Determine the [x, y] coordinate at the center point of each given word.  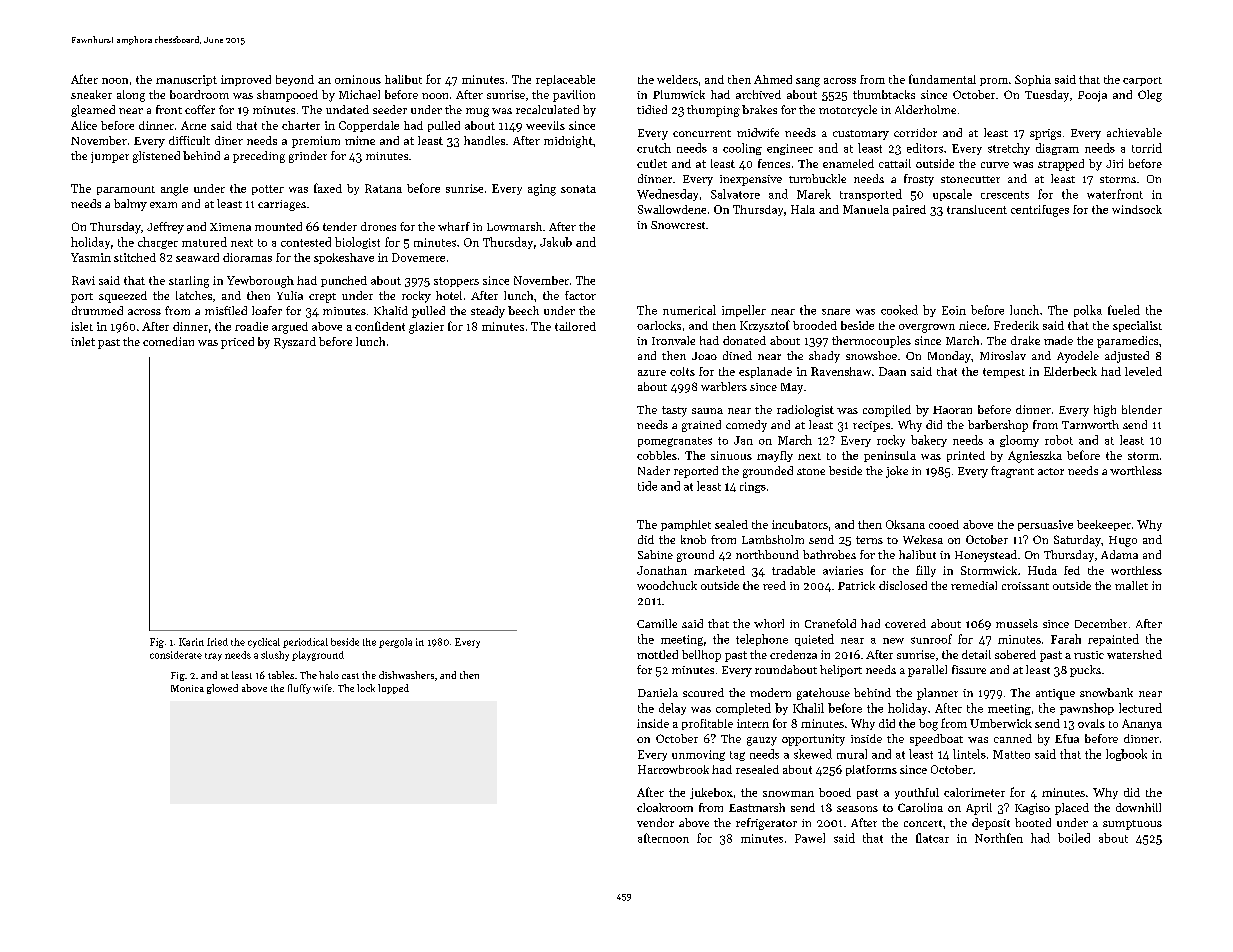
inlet [83, 341]
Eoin [954, 310]
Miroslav [1003, 355]
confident [380, 326]
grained [701, 426]
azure [652, 373]
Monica [187, 688]
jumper [110, 157]
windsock [1137, 209]
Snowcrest [678, 225]
